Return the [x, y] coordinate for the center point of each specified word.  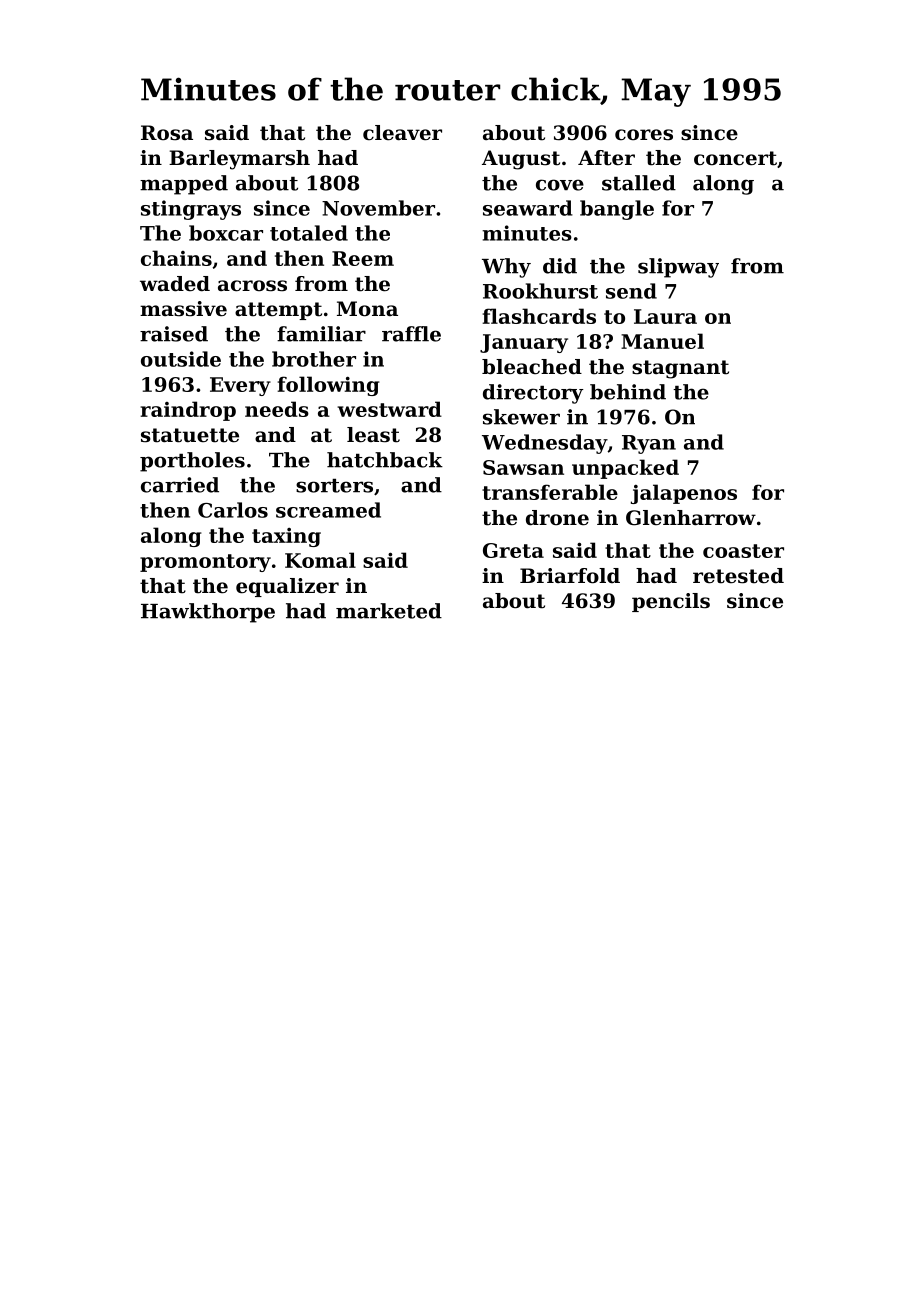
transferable [550, 492]
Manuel [662, 341]
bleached [532, 367]
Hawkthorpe [208, 613]
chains [176, 258]
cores [644, 135]
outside [181, 359]
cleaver [402, 133]
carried [180, 485]
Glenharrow [691, 518]
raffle [411, 334]
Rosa [167, 133]
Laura [665, 316]
